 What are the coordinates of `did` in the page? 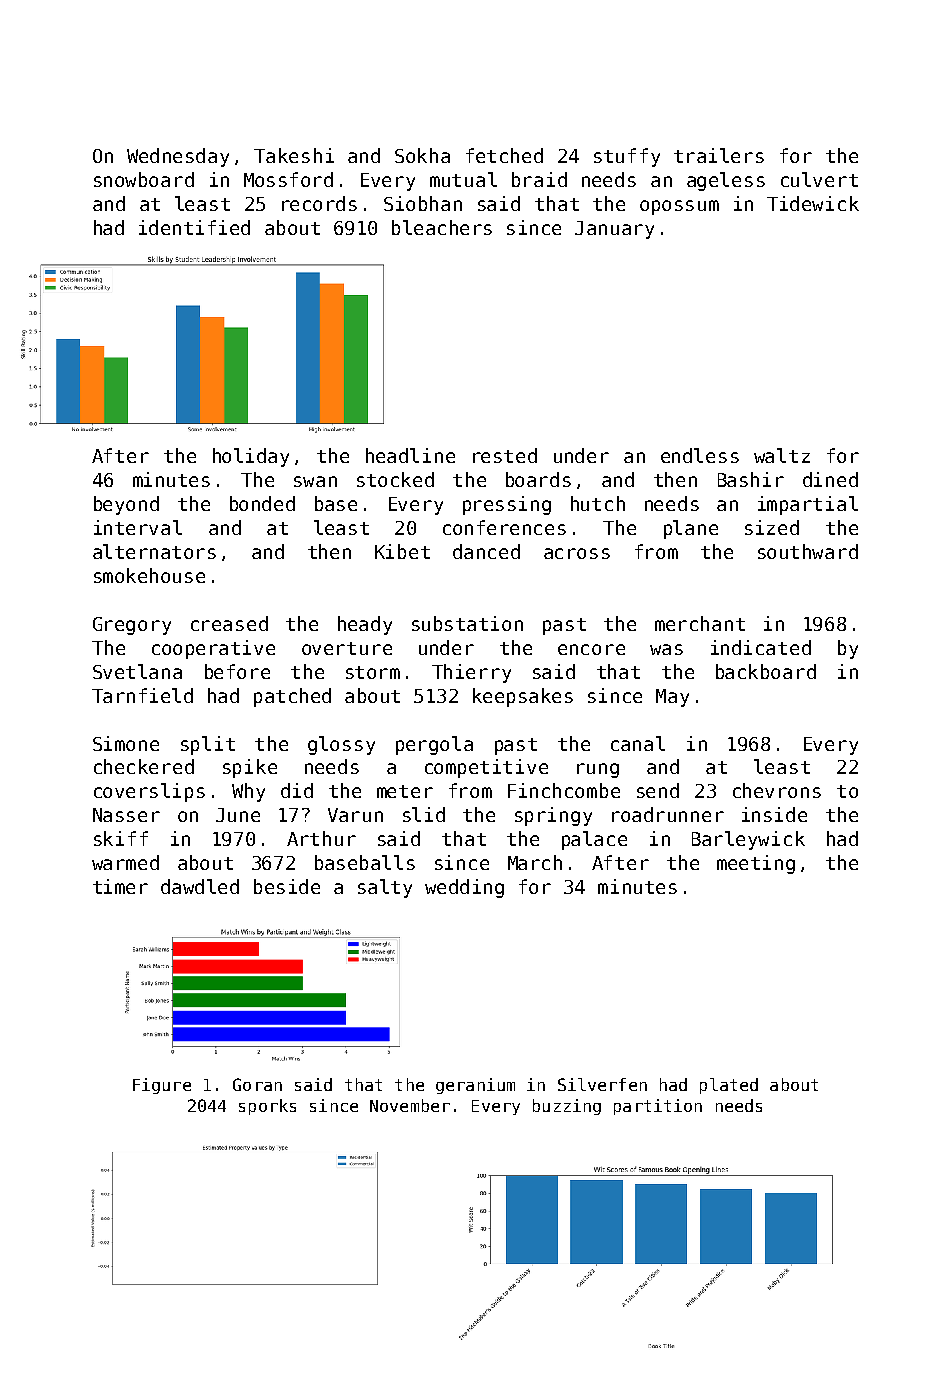 It's located at (297, 790).
